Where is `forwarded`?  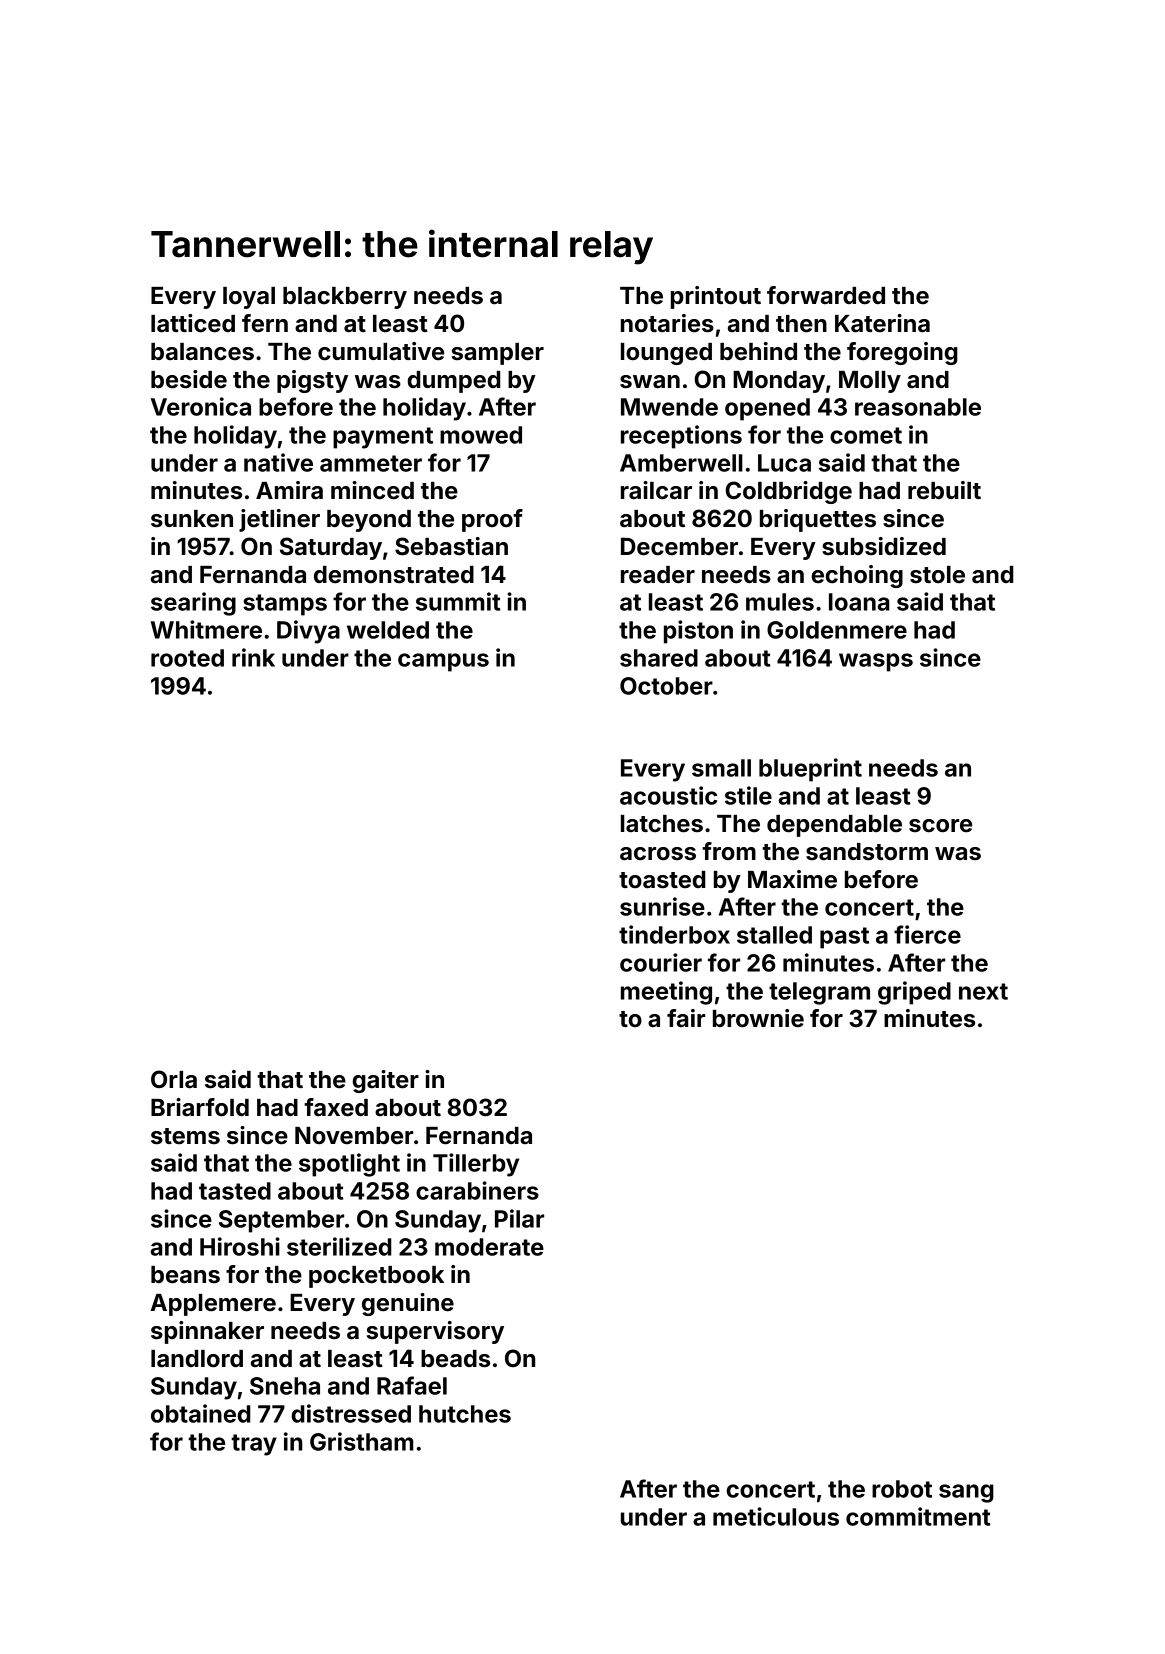
forwarded is located at coordinates (826, 295).
